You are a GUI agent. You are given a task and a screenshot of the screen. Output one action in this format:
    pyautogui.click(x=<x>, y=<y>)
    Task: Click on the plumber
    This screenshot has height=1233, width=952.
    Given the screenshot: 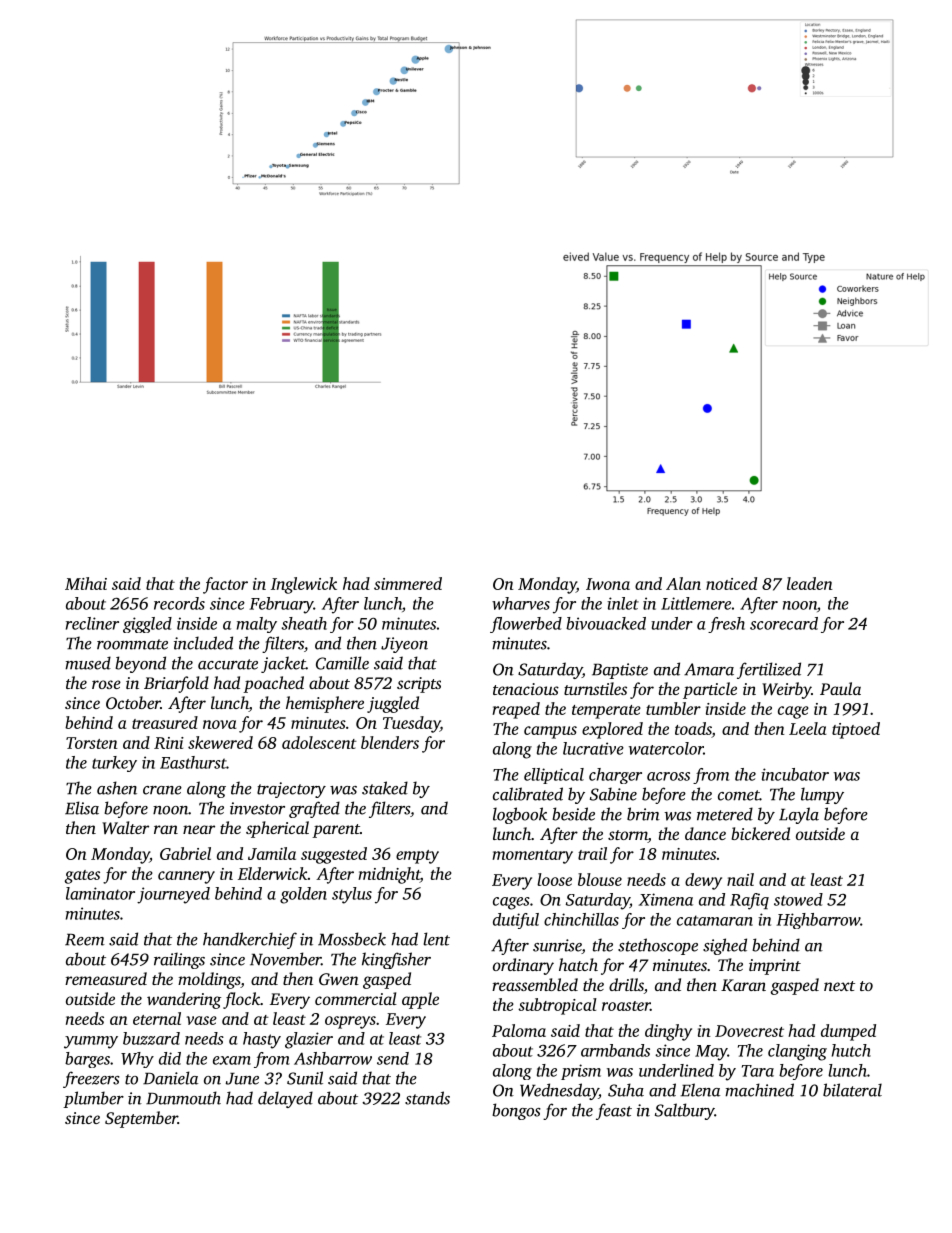 What is the action you would take?
    pyautogui.click(x=93, y=1099)
